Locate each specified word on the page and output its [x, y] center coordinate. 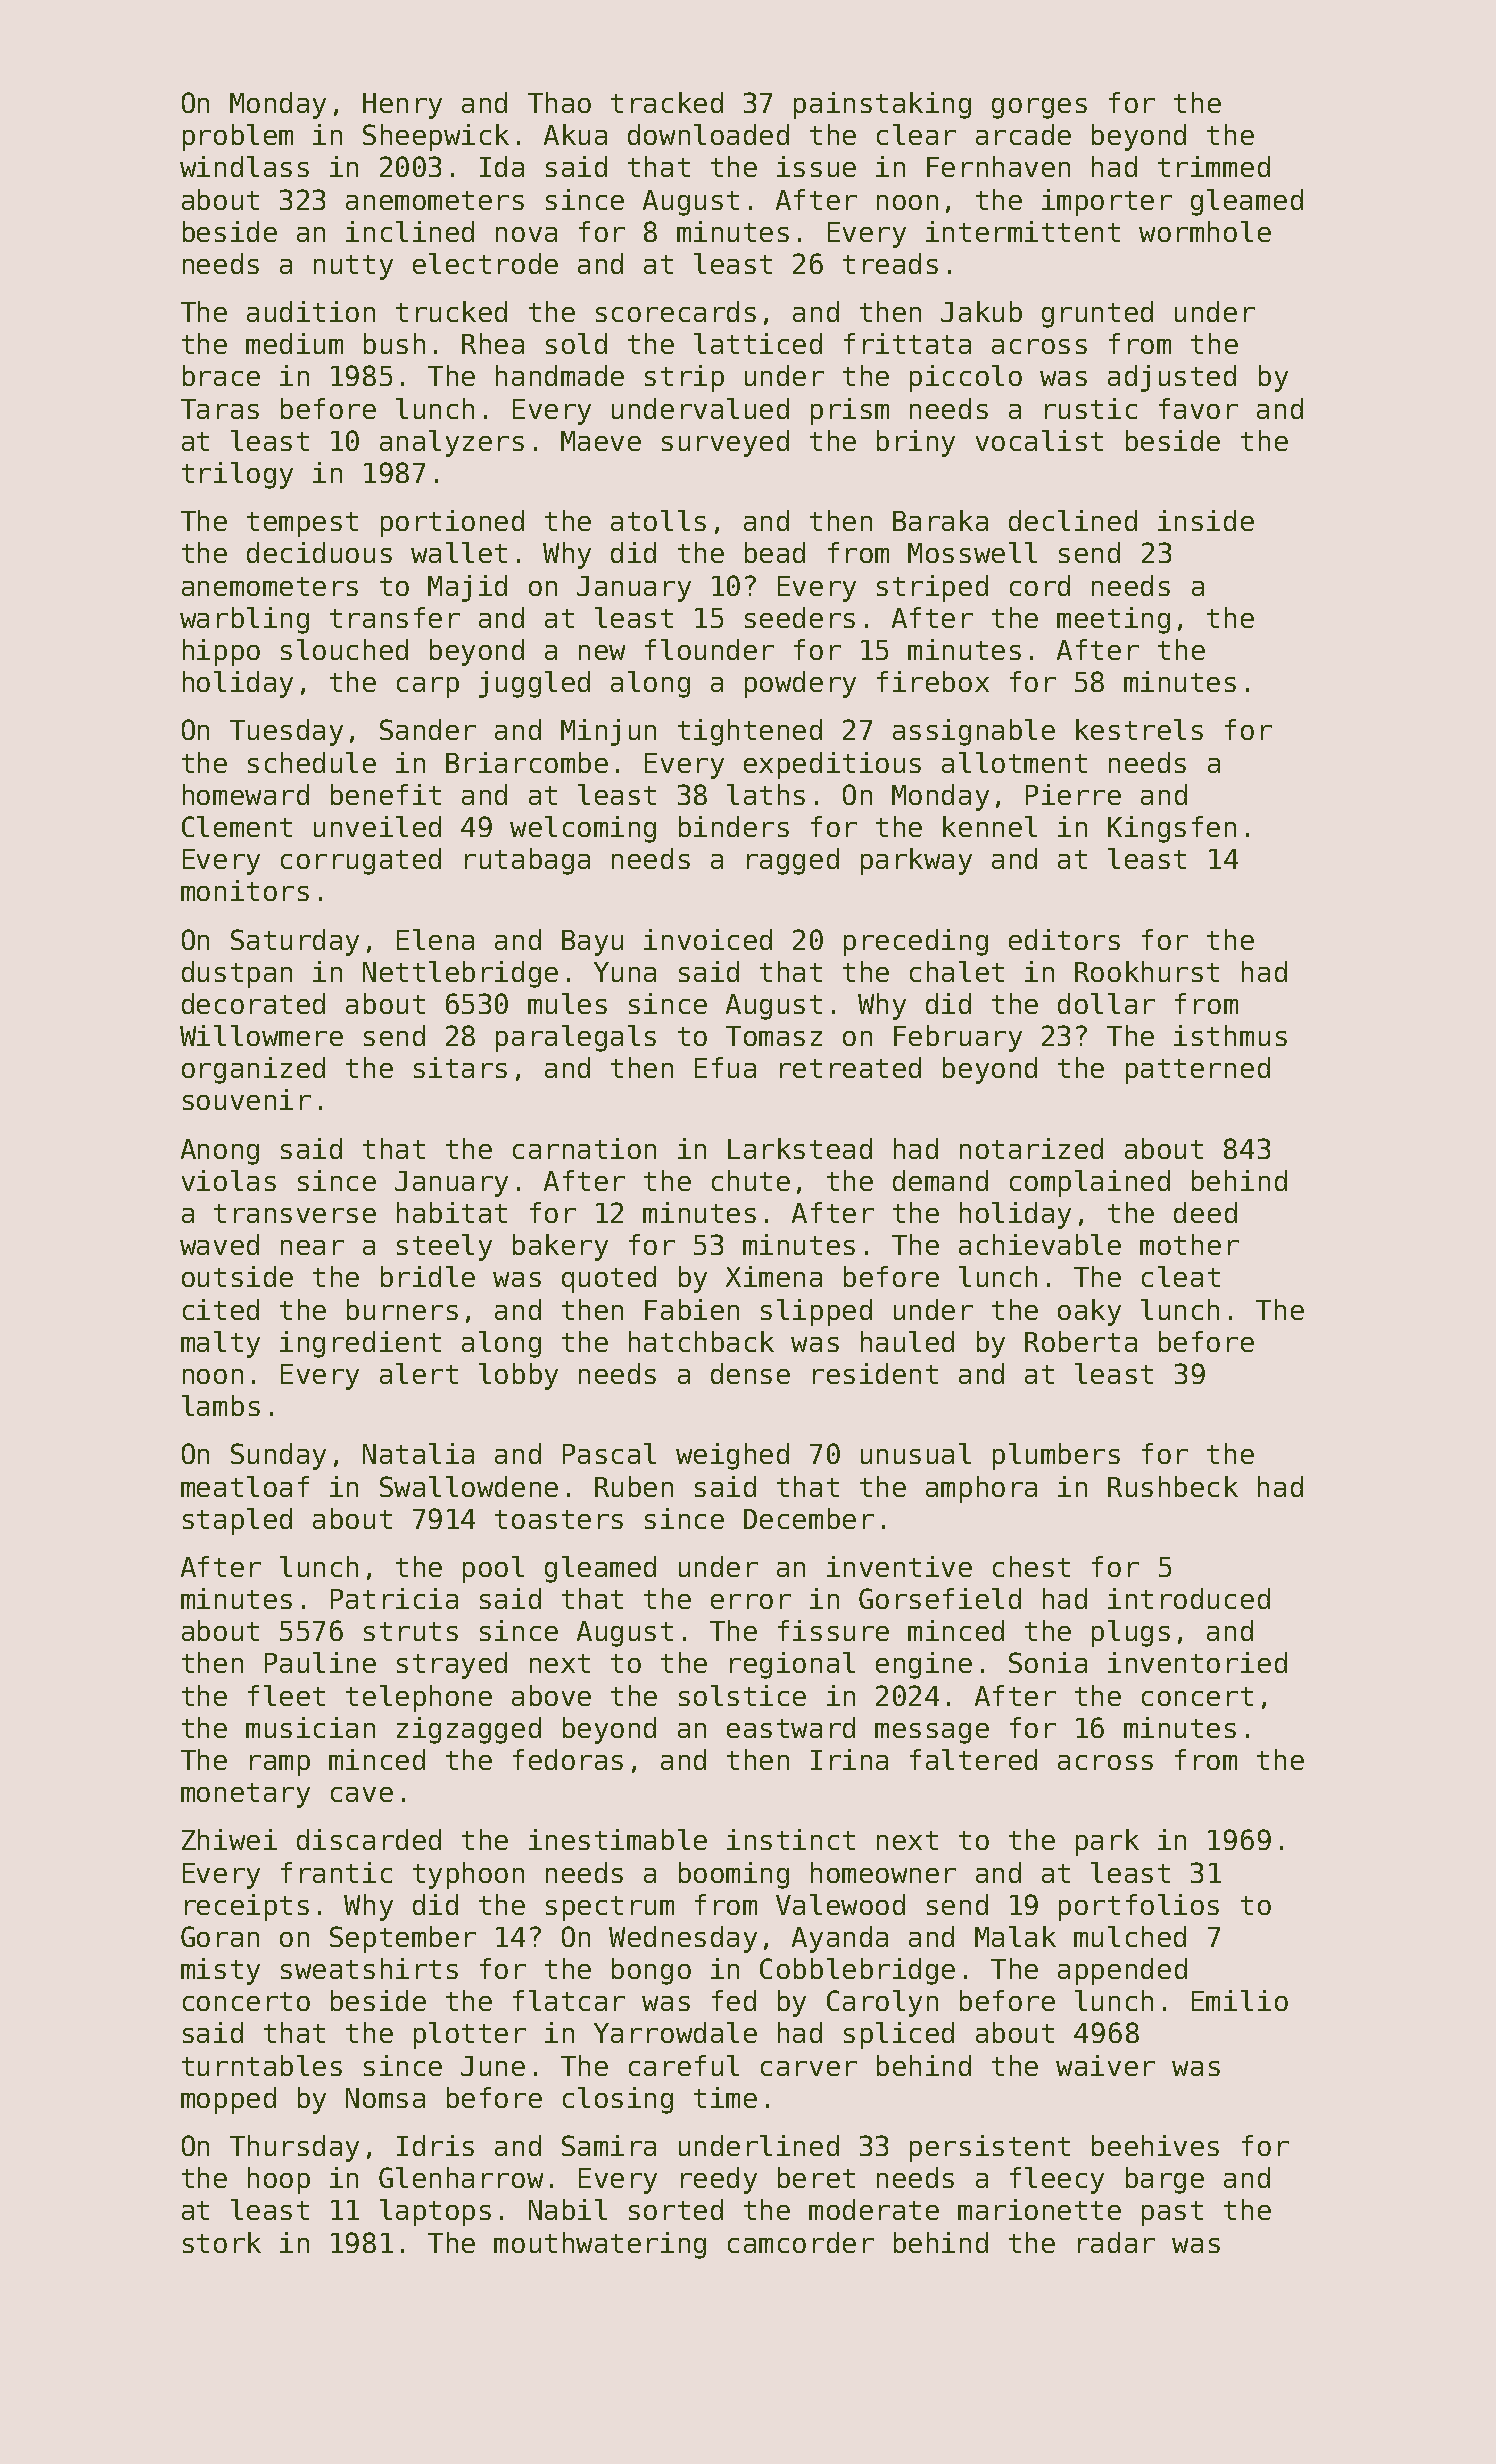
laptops [435, 2212]
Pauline [320, 1662]
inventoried [1197, 1662]
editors [1064, 939]
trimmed [1214, 166]
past [1172, 2213]
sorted [676, 2209]
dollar [1106, 1003]
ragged [793, 861]
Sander [428, 729]
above [551, 1695]
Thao [559, 102]
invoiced [708, 939]
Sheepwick [436, 137]
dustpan [237, 974]
